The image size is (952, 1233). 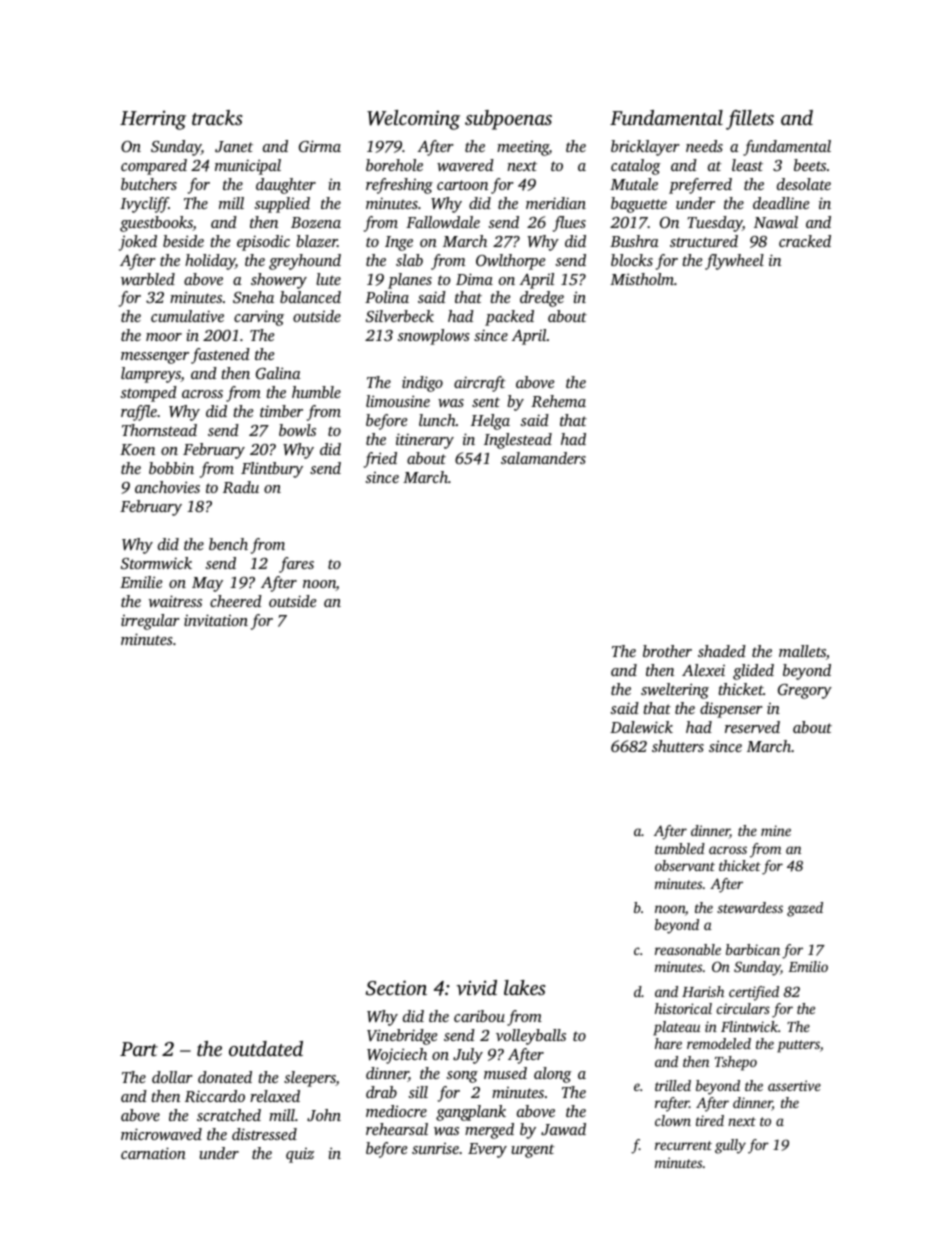 I want to click on anchovies, so click(x=167, y=487).
